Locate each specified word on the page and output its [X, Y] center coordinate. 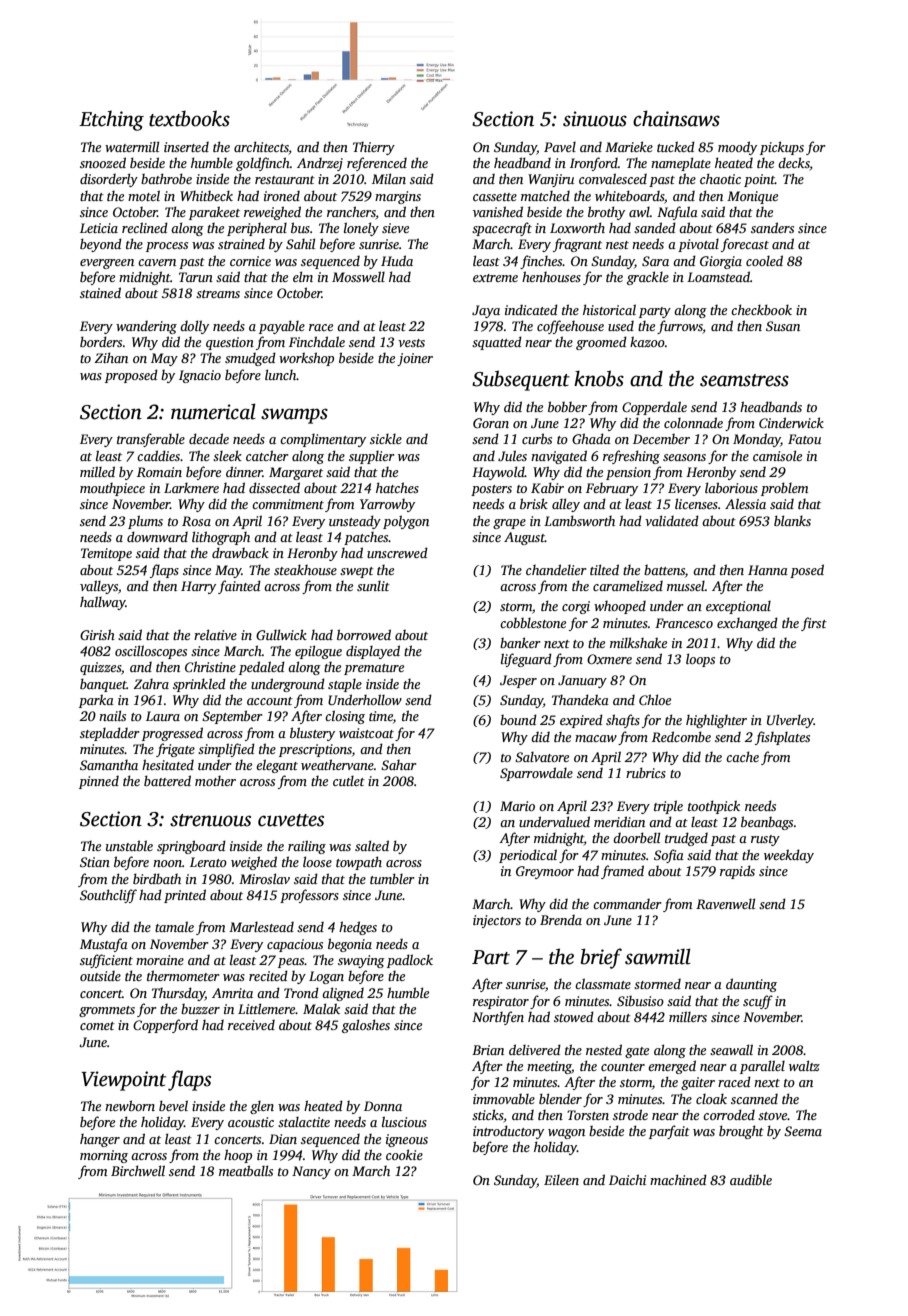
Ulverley [790, 721]
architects [261, 146]
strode [630, 1114]
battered [167, 780]
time [381, 716]
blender [560, 1098]
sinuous [595, 119]
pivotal [698, 245]
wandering [146, 327]
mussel [686, 586]
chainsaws [676, 118]
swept [357, 572]
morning [104, 1156]
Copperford [165, 1026]
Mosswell [358, 276]
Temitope [106, 554]
